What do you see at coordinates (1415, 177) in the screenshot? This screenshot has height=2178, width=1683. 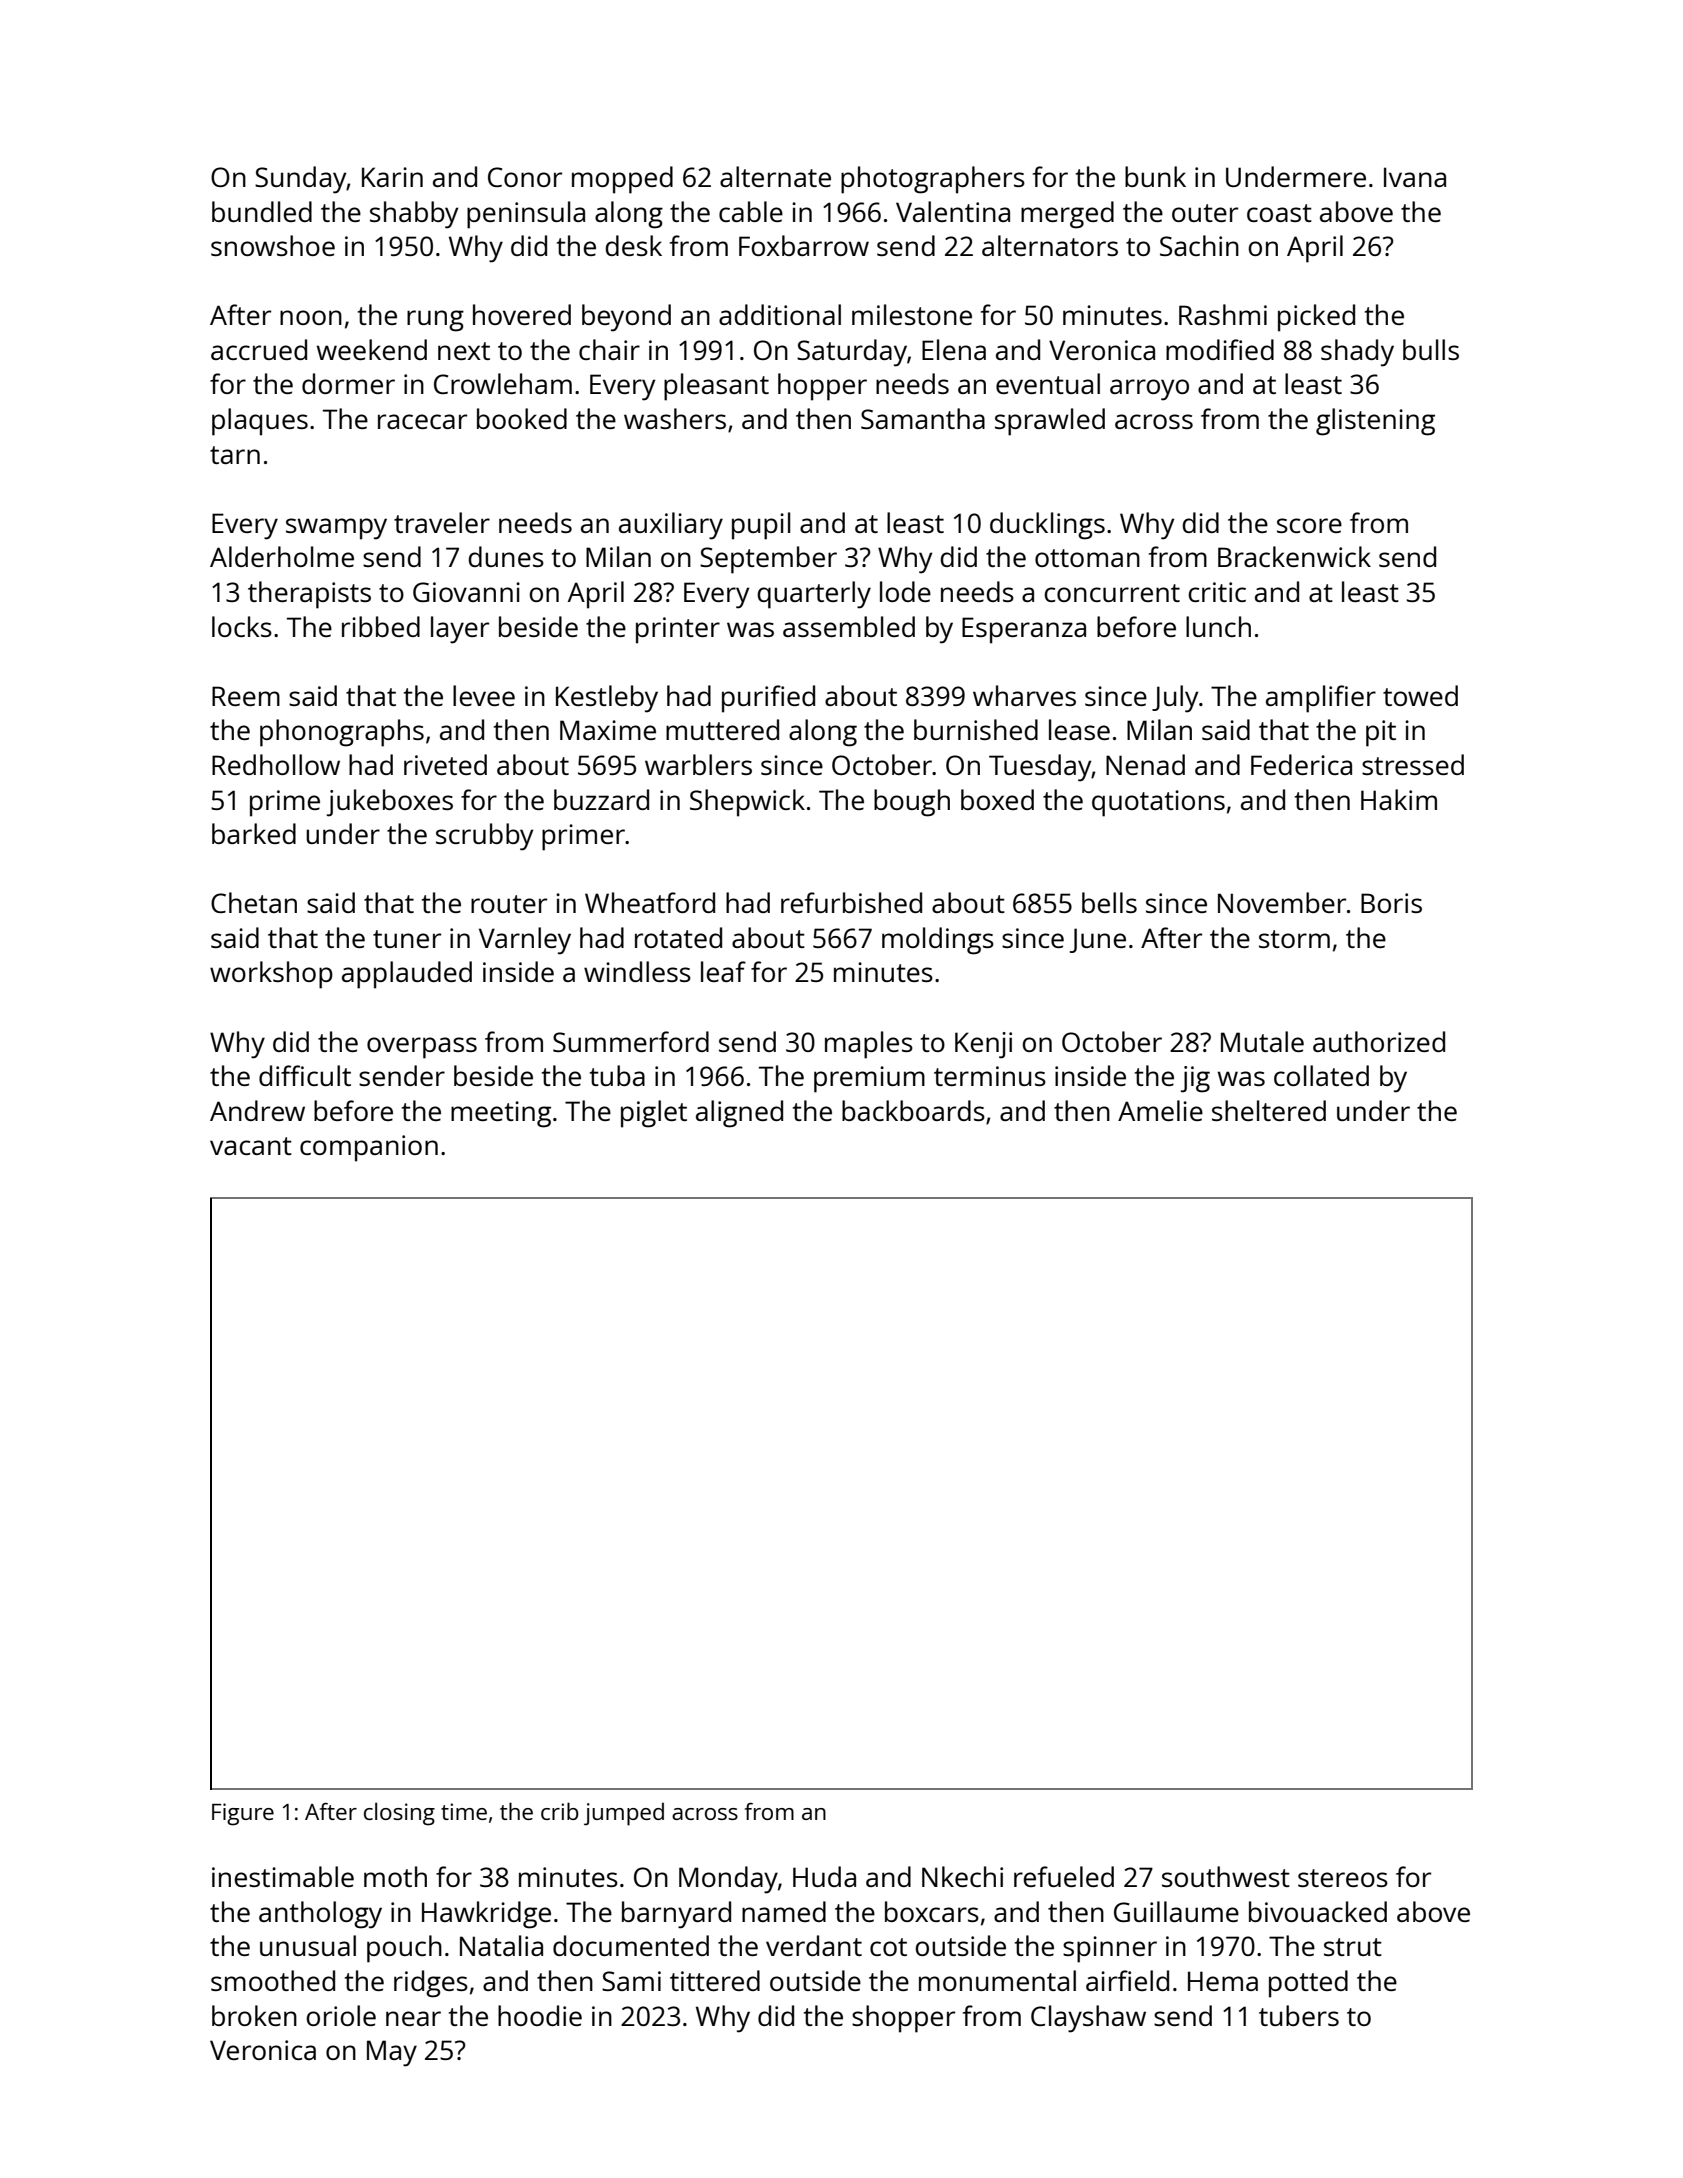 I see `Ivana` at bounding box center [1415, 177].
